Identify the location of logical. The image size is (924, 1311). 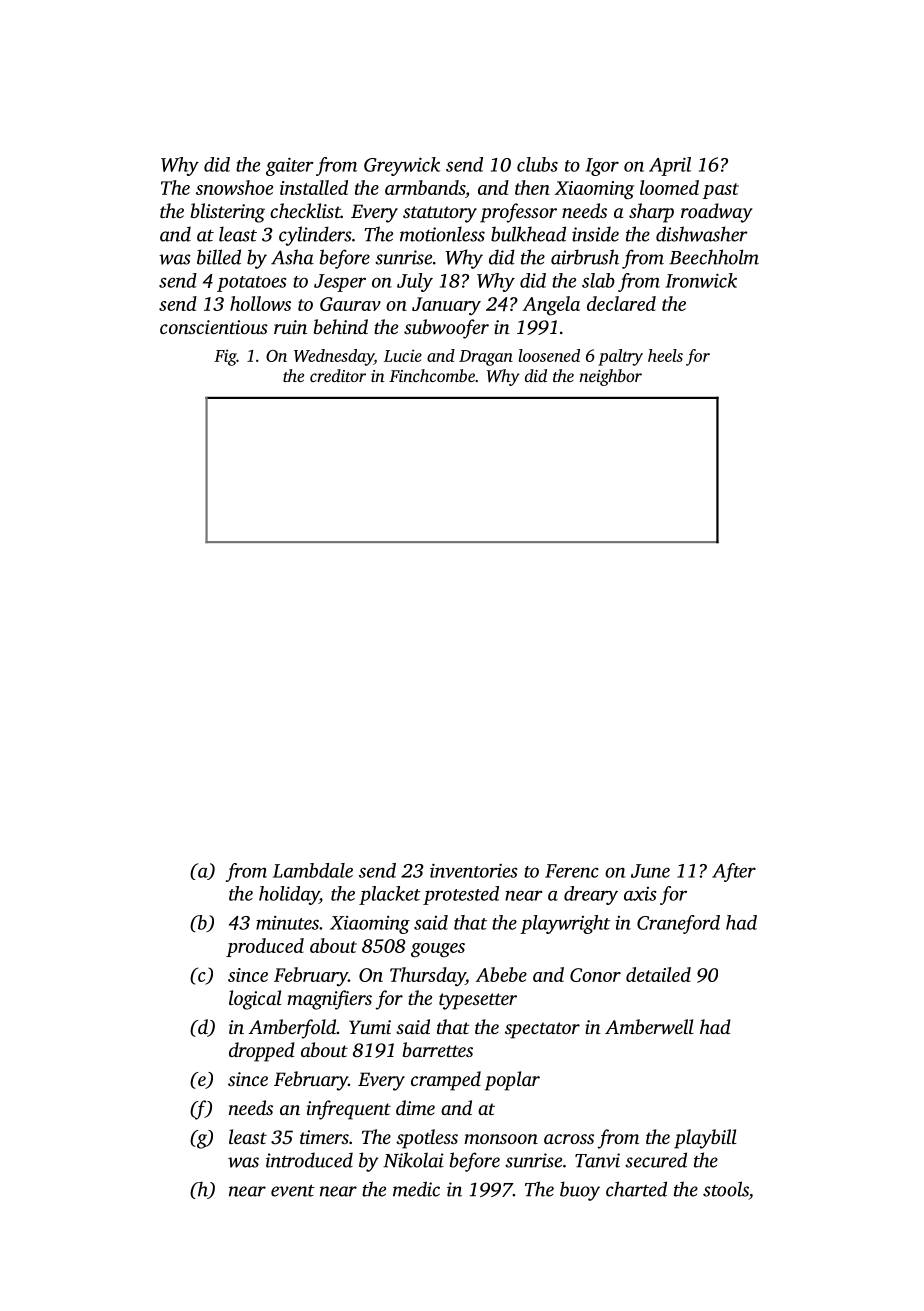
(255, 1000).
